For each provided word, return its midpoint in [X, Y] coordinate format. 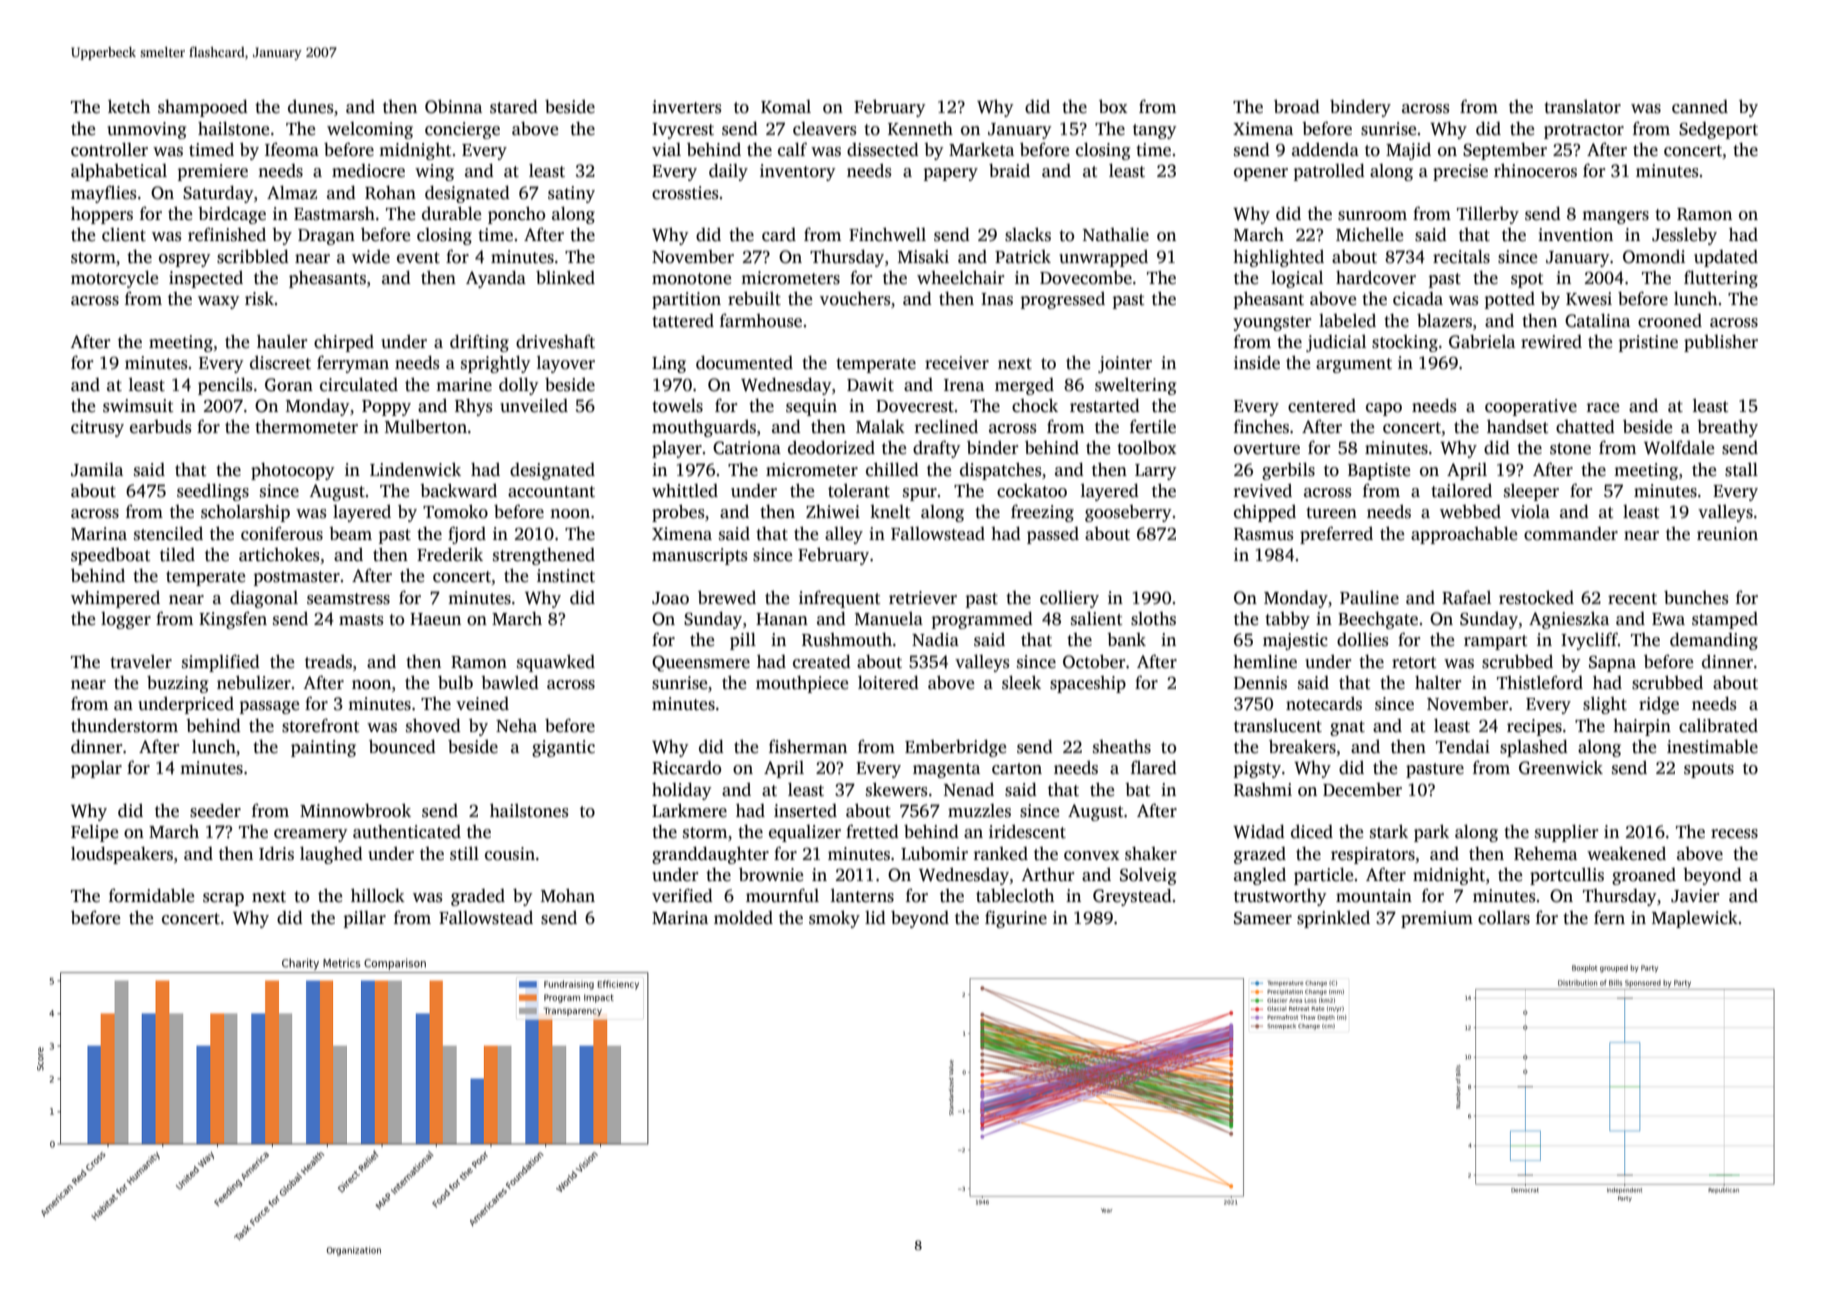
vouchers [855, 299]
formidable [151, 895]
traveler [141, 662]
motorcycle [114, 279]
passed [1053, 535]
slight [1605, 705]
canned [1700, 107]
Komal [786, 107]
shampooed [203, 108]
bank [1126, 639]
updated [1726, 258]
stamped [1725, 620]
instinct [566, 576]
